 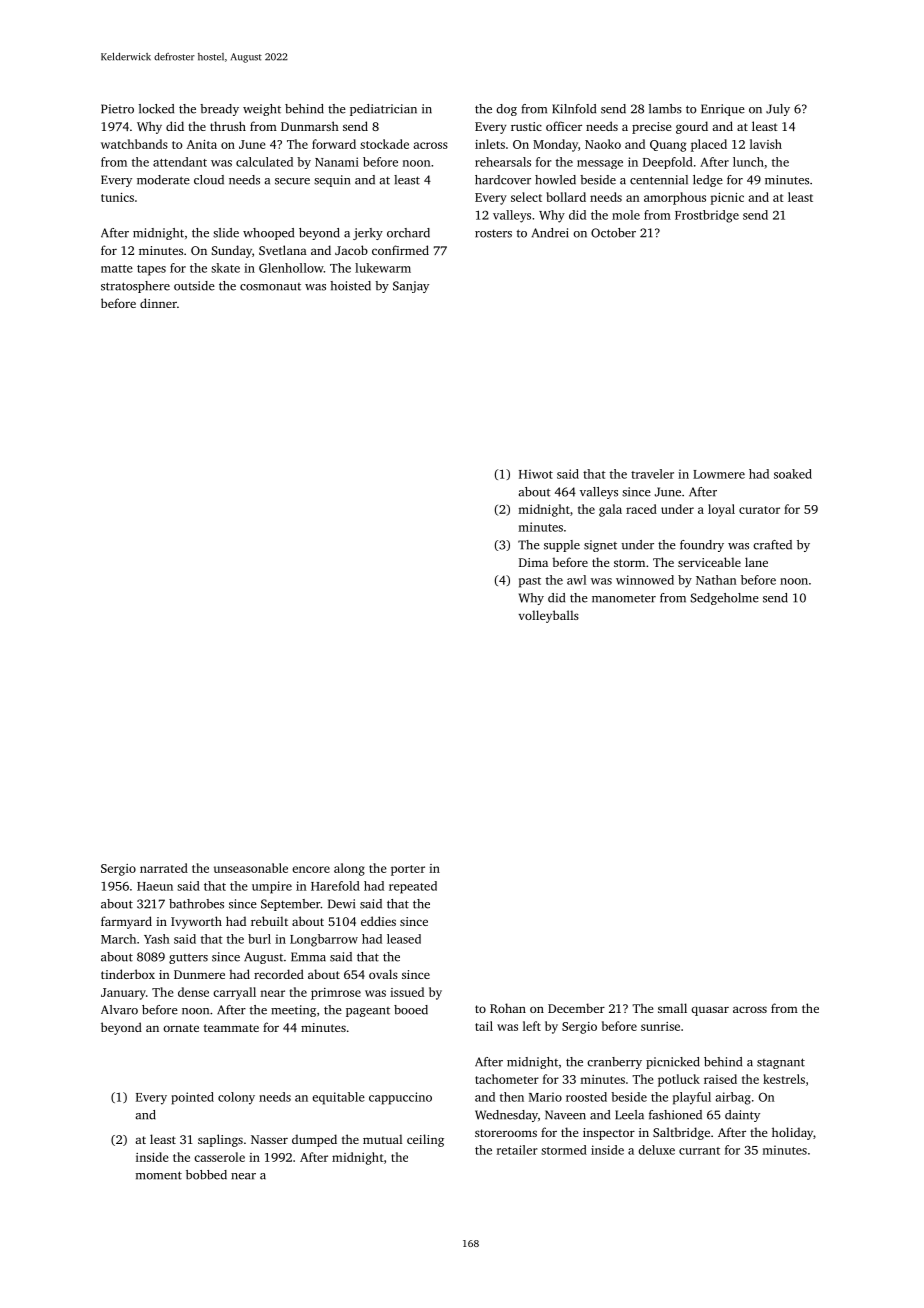 What do you see at coordinates (555, 145) in the screenshot?
I see `Monday` at bounding box center [555, 145].
